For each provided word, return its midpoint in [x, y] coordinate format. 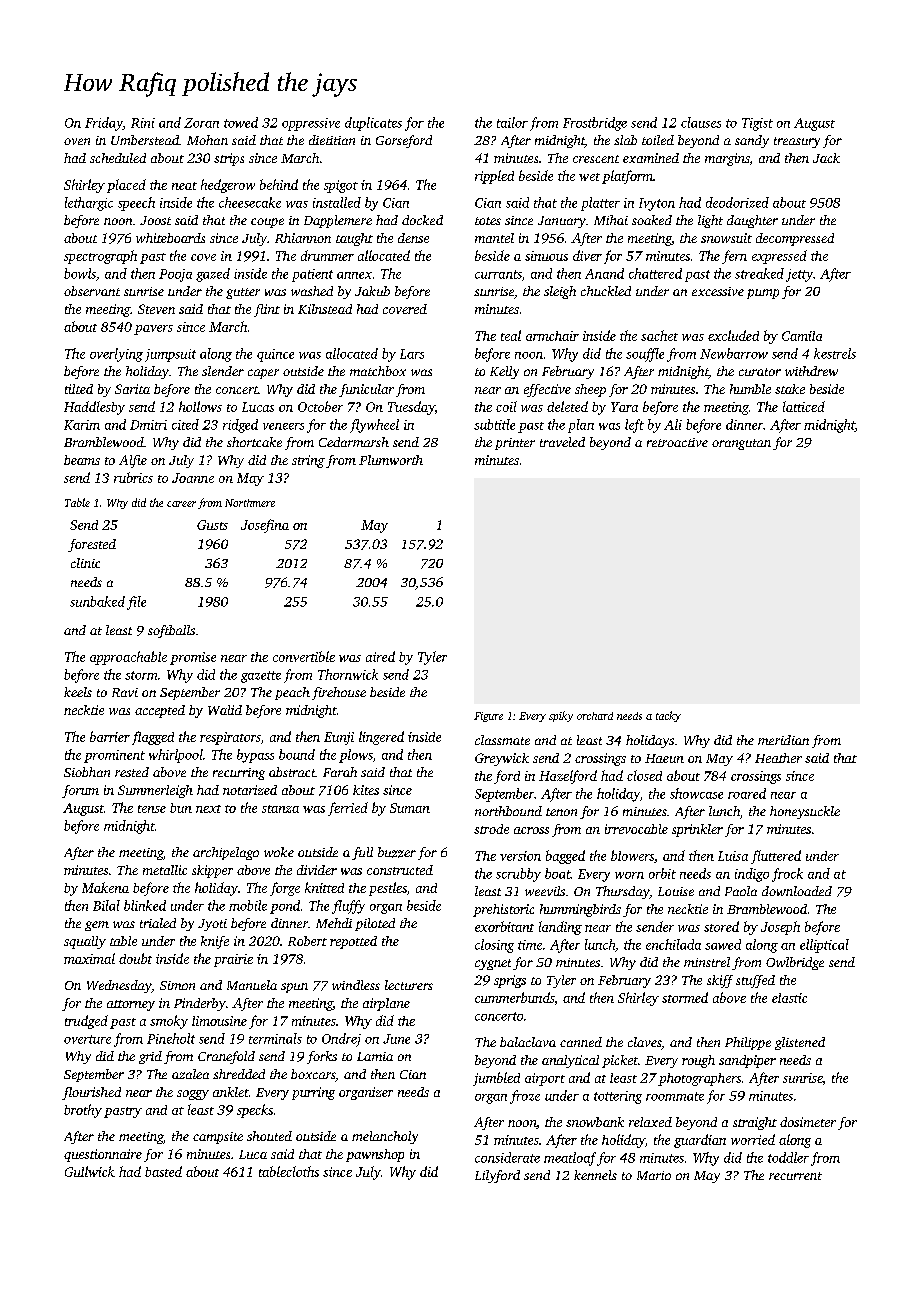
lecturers [409, 985]
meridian [783, 740]
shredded [239, 1074]
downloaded [797, 891]
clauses [701, 122]
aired [380, 656]
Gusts [212, 525]
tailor [512, 122]
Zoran [201, 123]
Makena [105, 887]
